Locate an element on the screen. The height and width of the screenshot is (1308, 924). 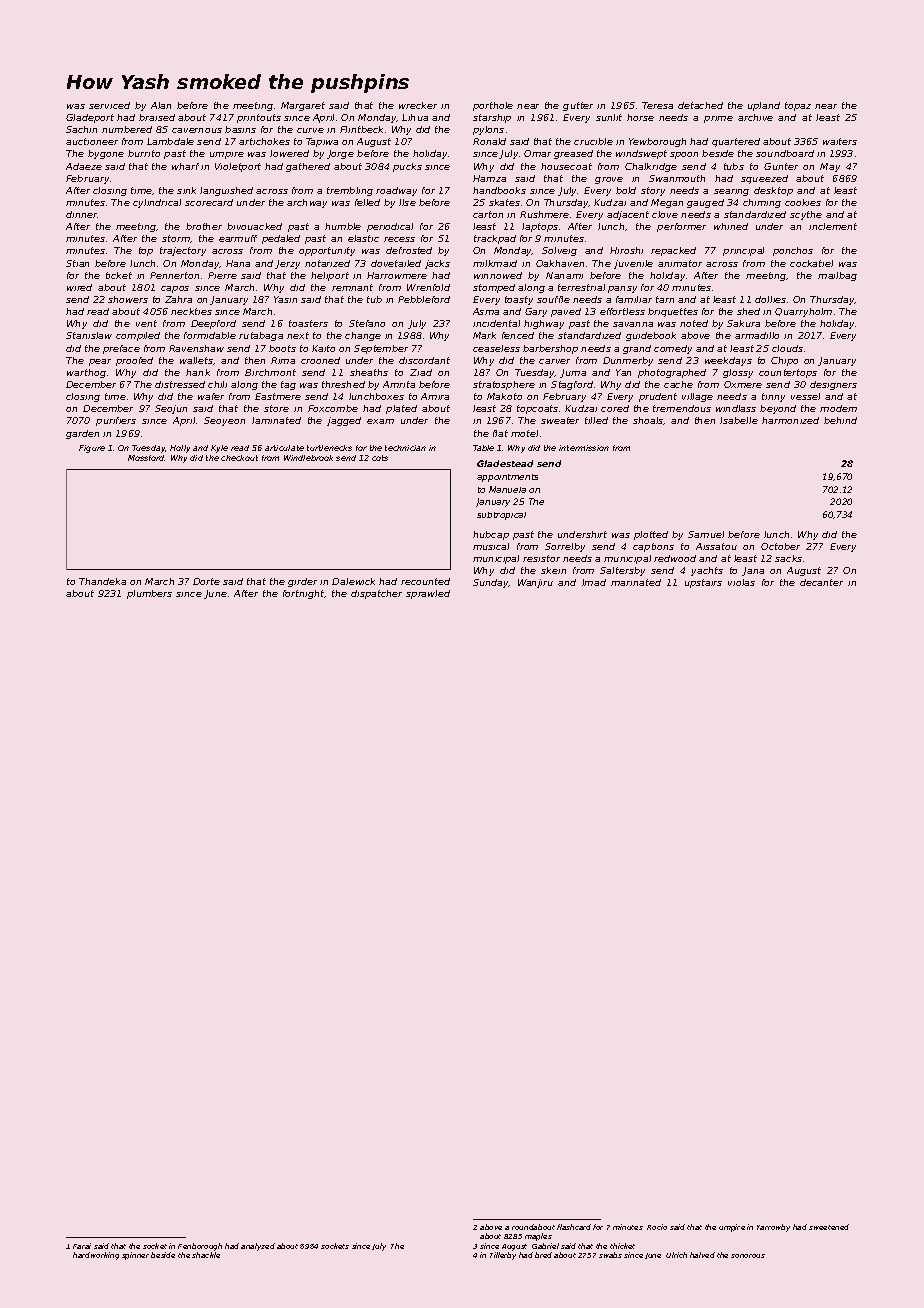
sonorous is located at coordinates (748, 1256).
